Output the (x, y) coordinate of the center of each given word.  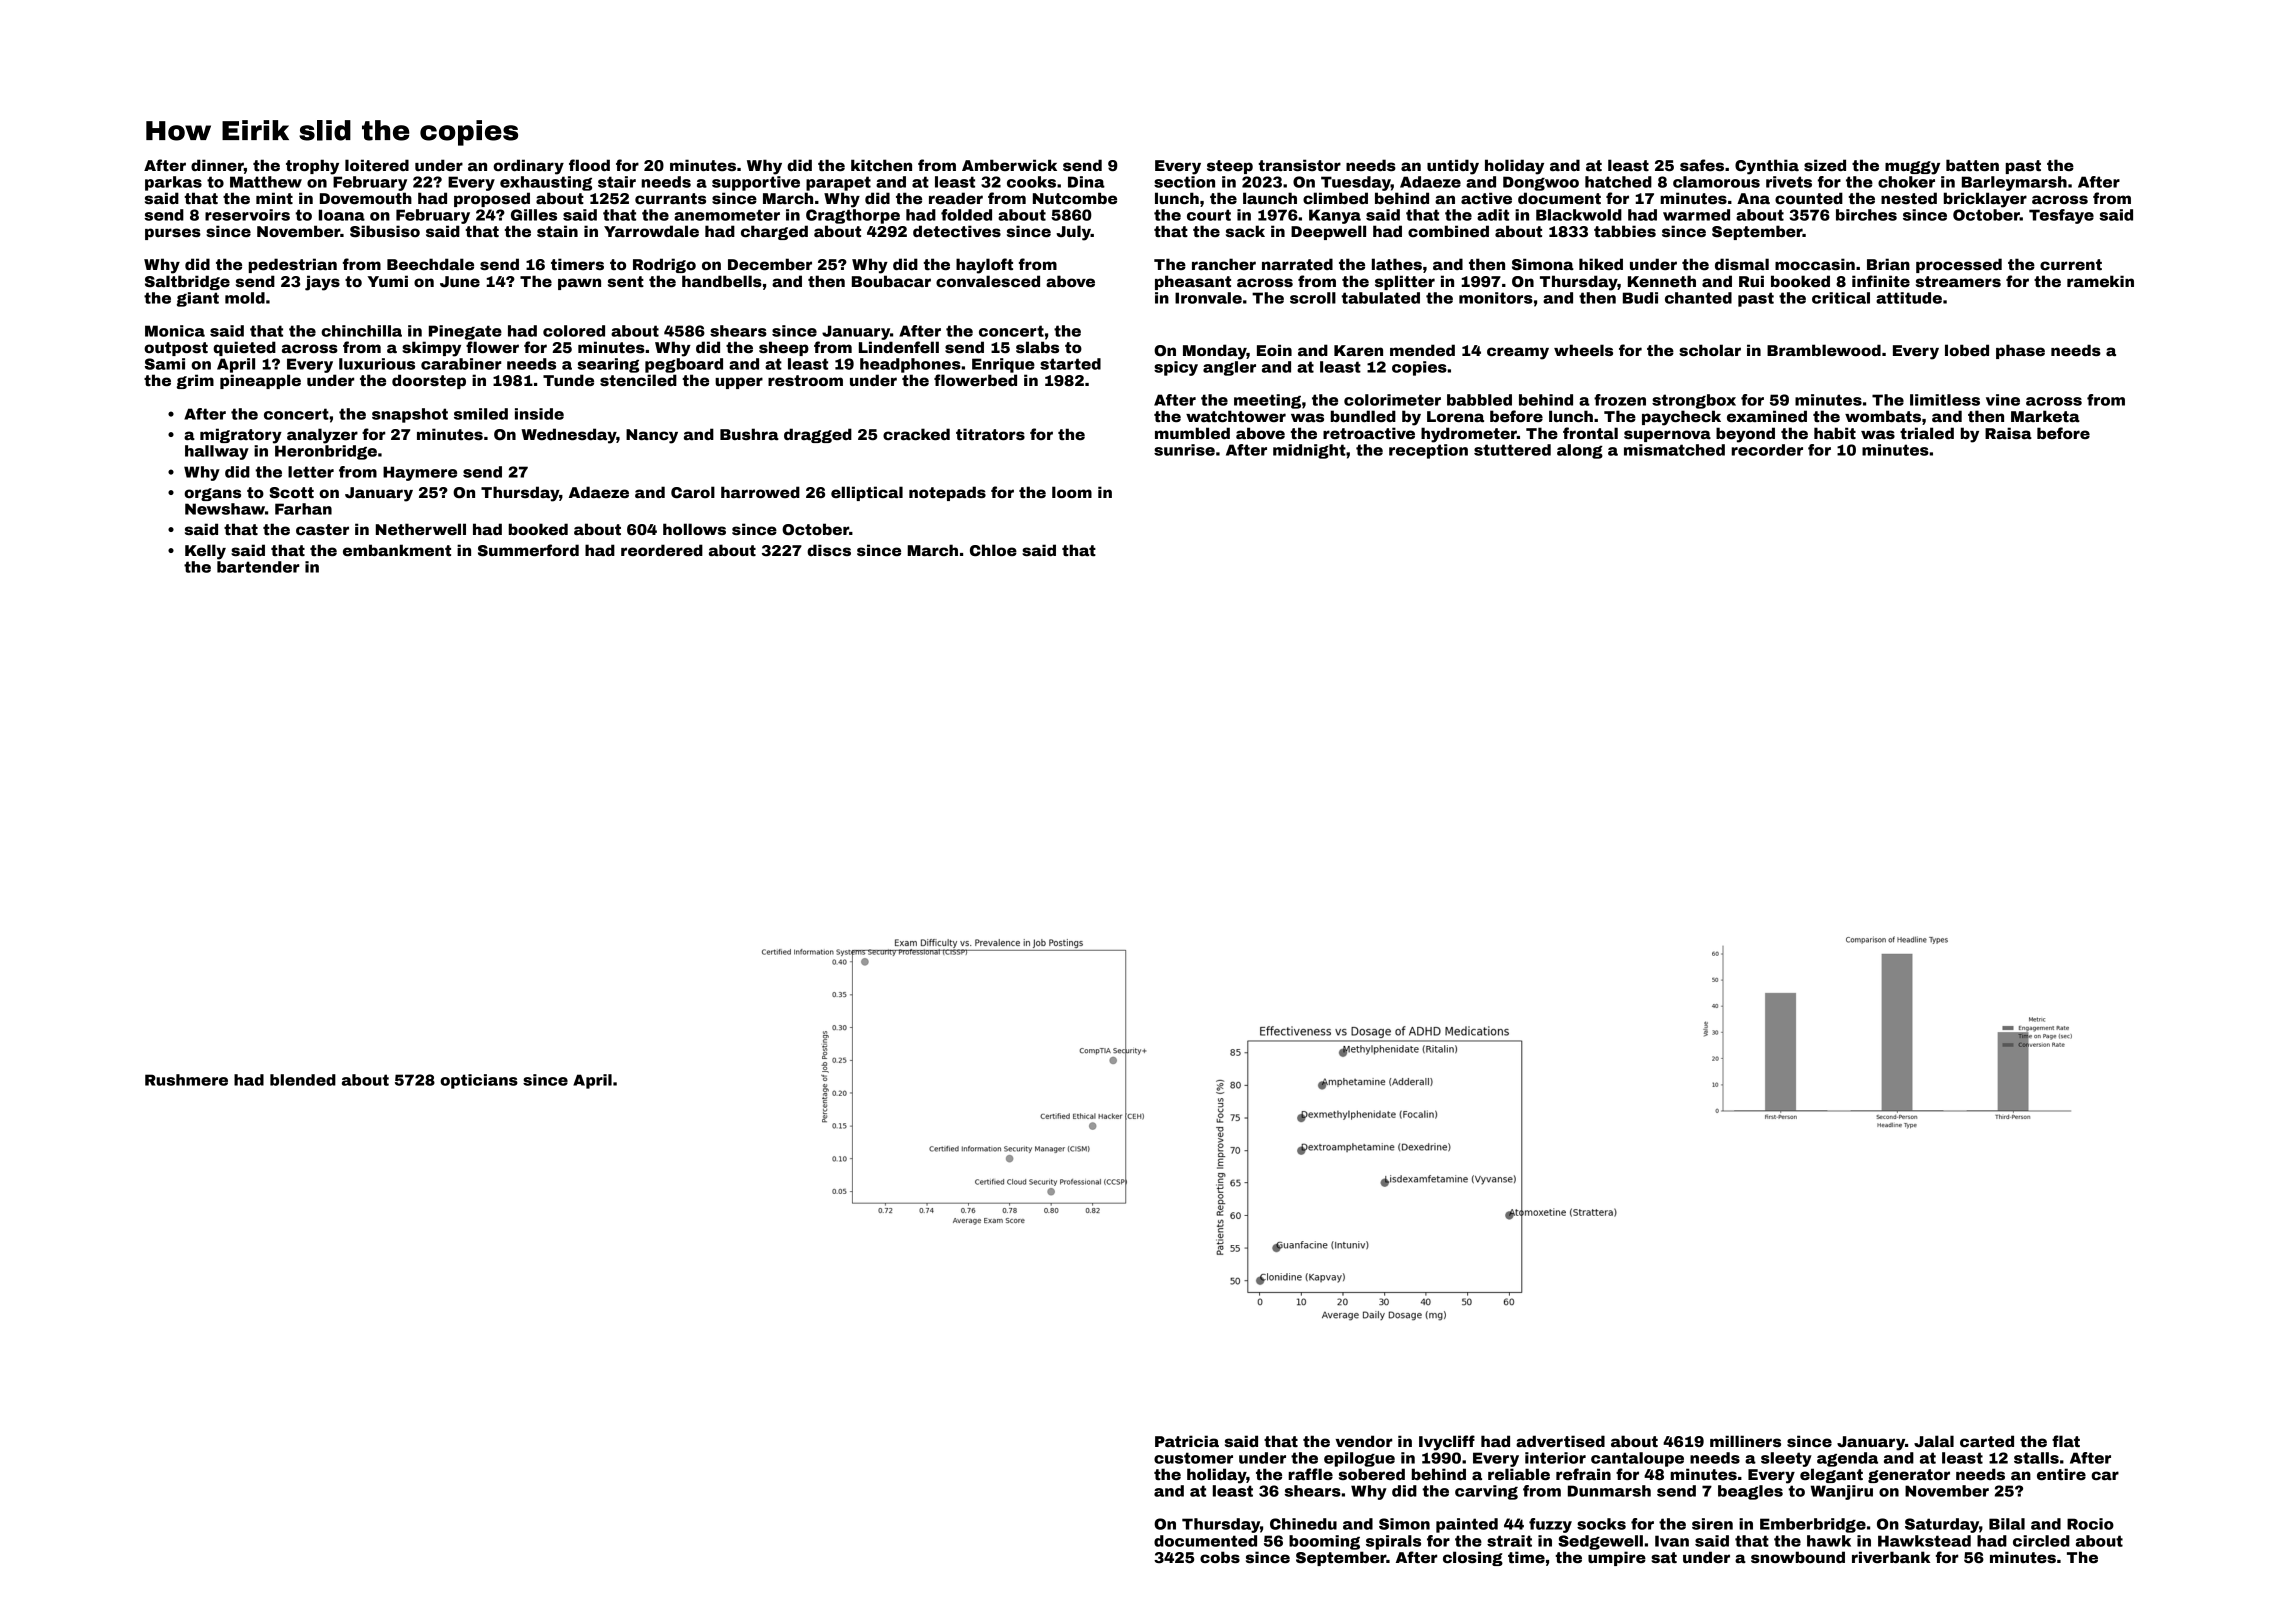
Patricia (1187, 1441)
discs (829, 550)
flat (2066, 1441)
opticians (479, 1081)
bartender (258, 567)
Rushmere (186, 1080)
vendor (1364, 1441)
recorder (1767, 450)
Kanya (1335, 216)
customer (1193, 1458)
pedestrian (293, 265)
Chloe (993, 550)
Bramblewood (1824, 350)
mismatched (1674, 450)
